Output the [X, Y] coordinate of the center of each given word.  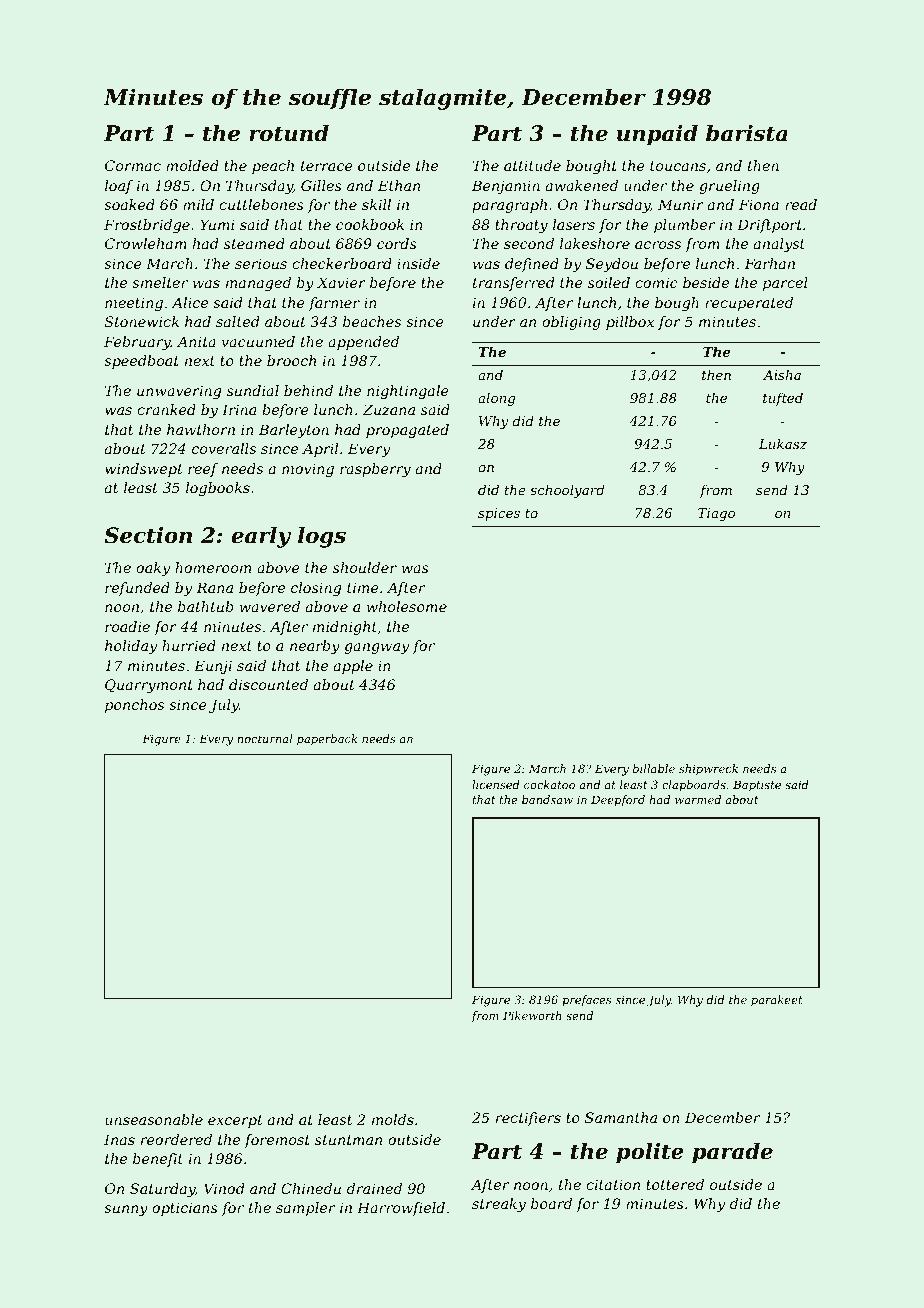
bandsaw [547, 799]
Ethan [399, 185]
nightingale [408, 392]
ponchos [134, 706]
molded [192, 165]
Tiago [716, 514]
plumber [684, 226]
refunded [137, 589]
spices [499, 514]
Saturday [162, 1190]
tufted [783, 399]
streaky [499, 1205]
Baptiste [757, 786]
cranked [166, 409]
